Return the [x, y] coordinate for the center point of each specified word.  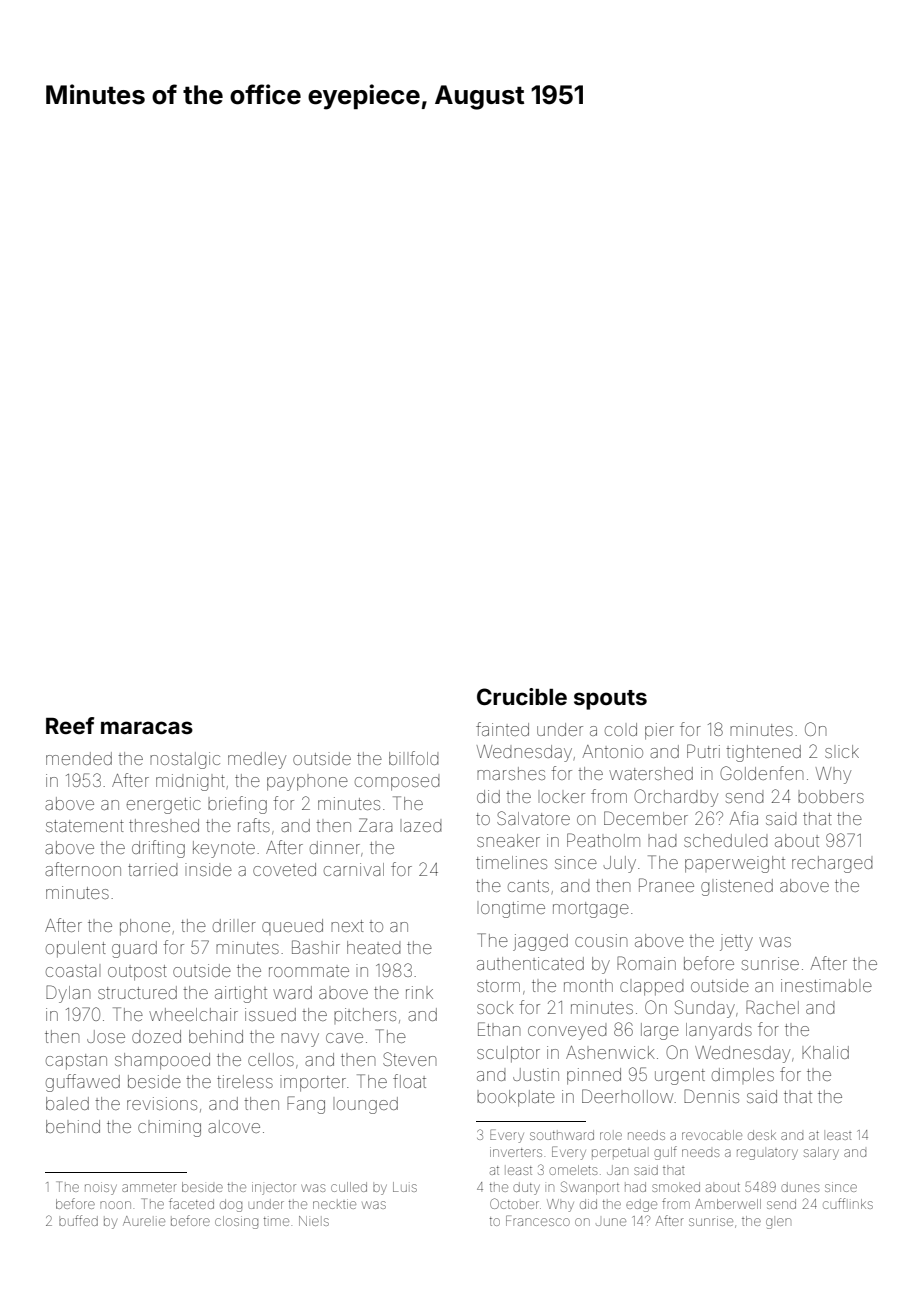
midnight [190, 782]
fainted [502, 729]
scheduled [726, 840]
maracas [147, 727]
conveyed [567, 1033]
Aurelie [144, 1221]
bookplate [516, 1098]
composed [397, 784]
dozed [156, 1036]
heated [374, 947]
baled [67, 1103]
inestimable [826, 985]
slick [842, 751]
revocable [712, 1135]
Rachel [772, 1007]
